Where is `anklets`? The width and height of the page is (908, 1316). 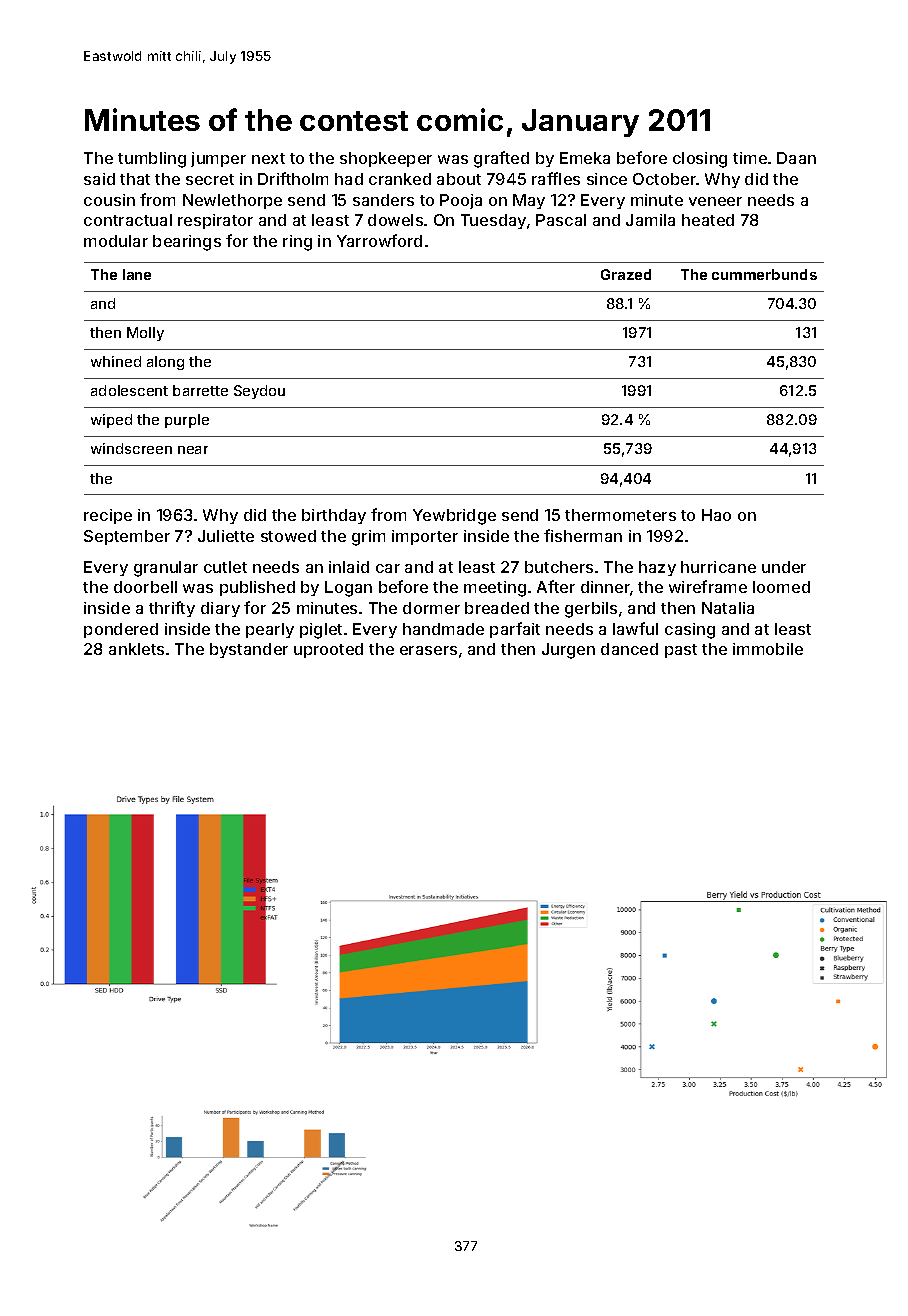 anklets is located at coordinates (136, 649).
